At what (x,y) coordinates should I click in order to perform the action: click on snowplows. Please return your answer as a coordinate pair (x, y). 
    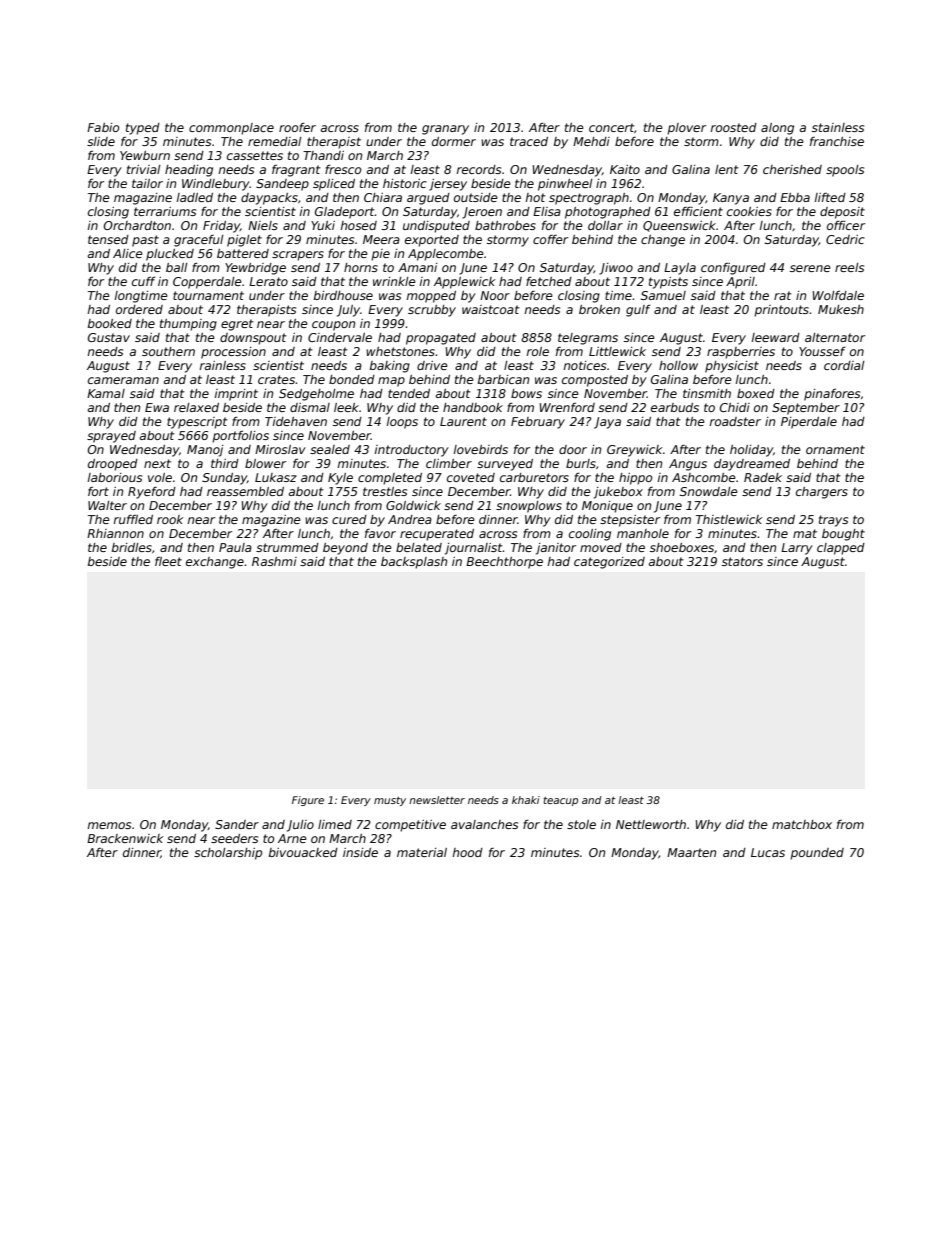
    Looking at the image, I should click on (529, 507).
